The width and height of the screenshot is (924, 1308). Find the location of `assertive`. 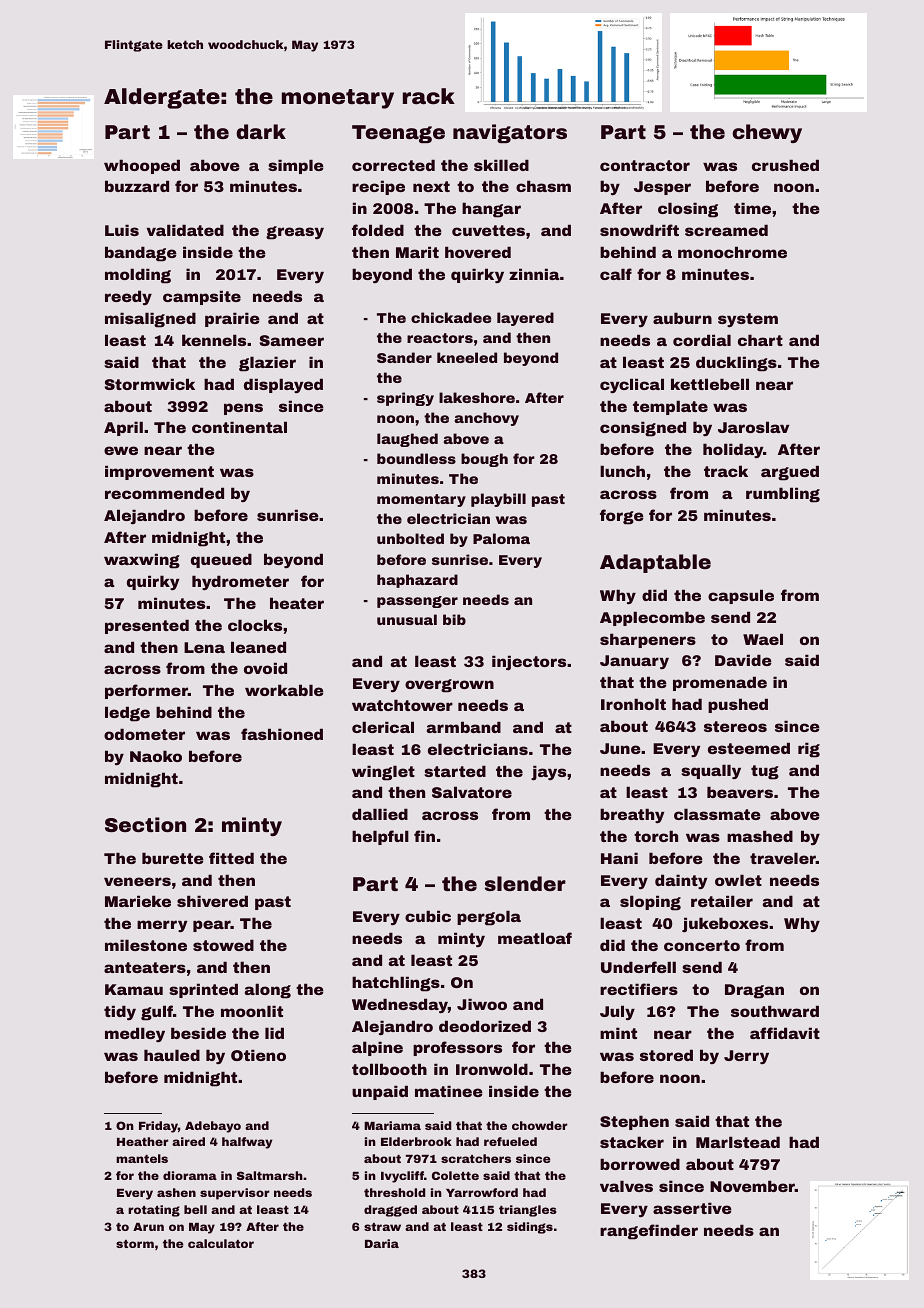

assertive is located at coordinates (692, 1208).
